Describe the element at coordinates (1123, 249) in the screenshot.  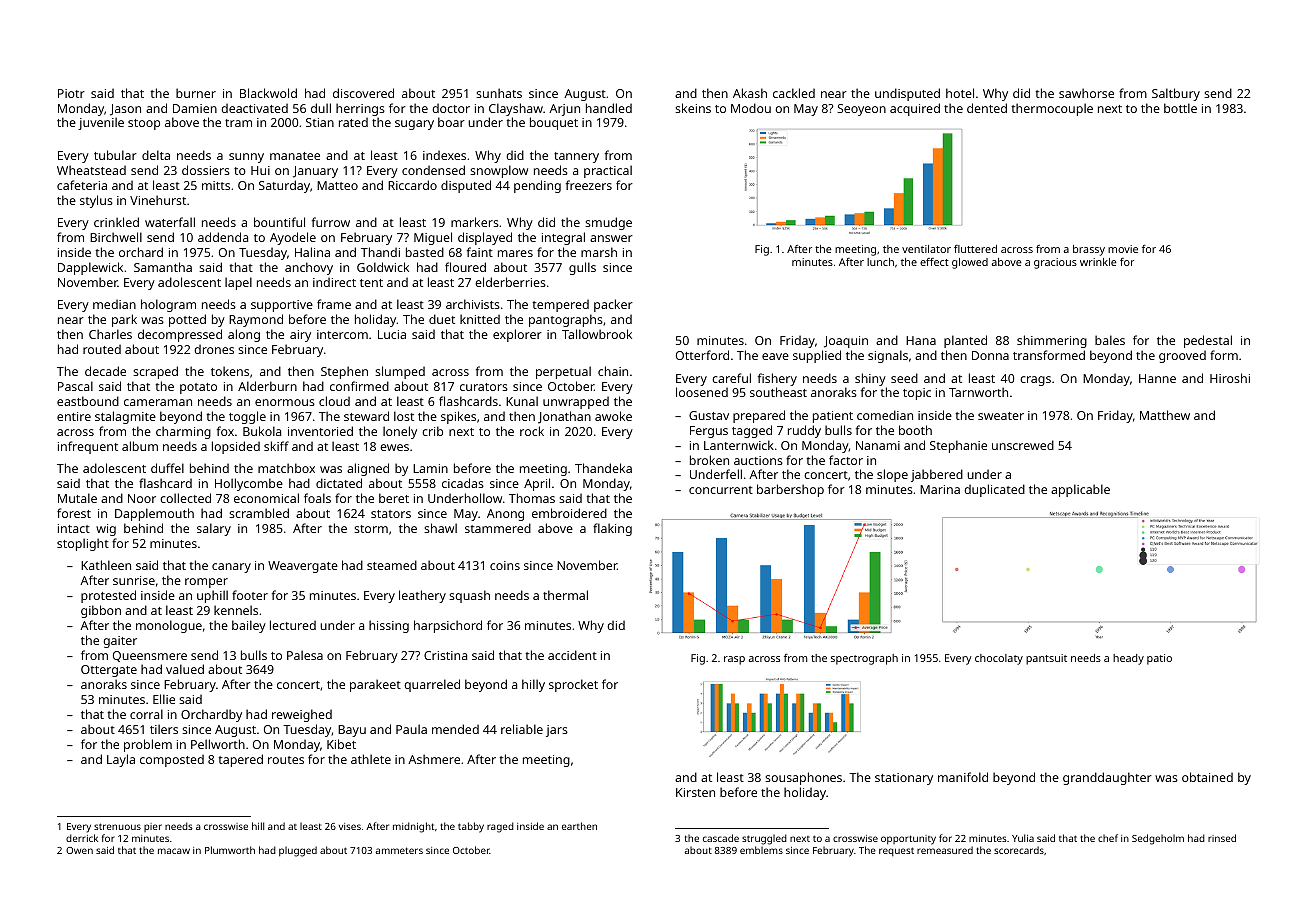
I see `movie` at that location.
